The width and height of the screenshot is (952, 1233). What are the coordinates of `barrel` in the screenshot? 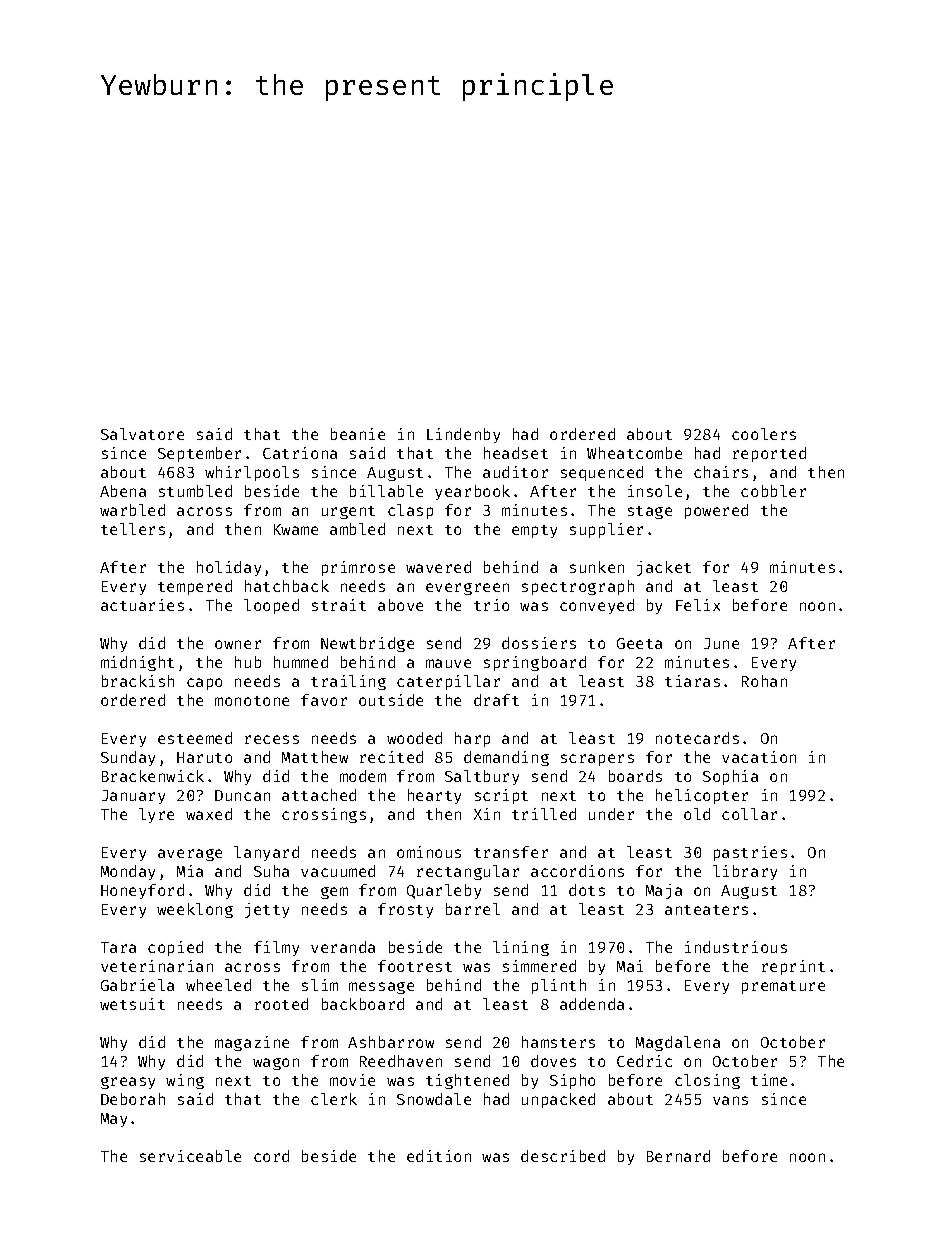 It's located at (473, 909).
